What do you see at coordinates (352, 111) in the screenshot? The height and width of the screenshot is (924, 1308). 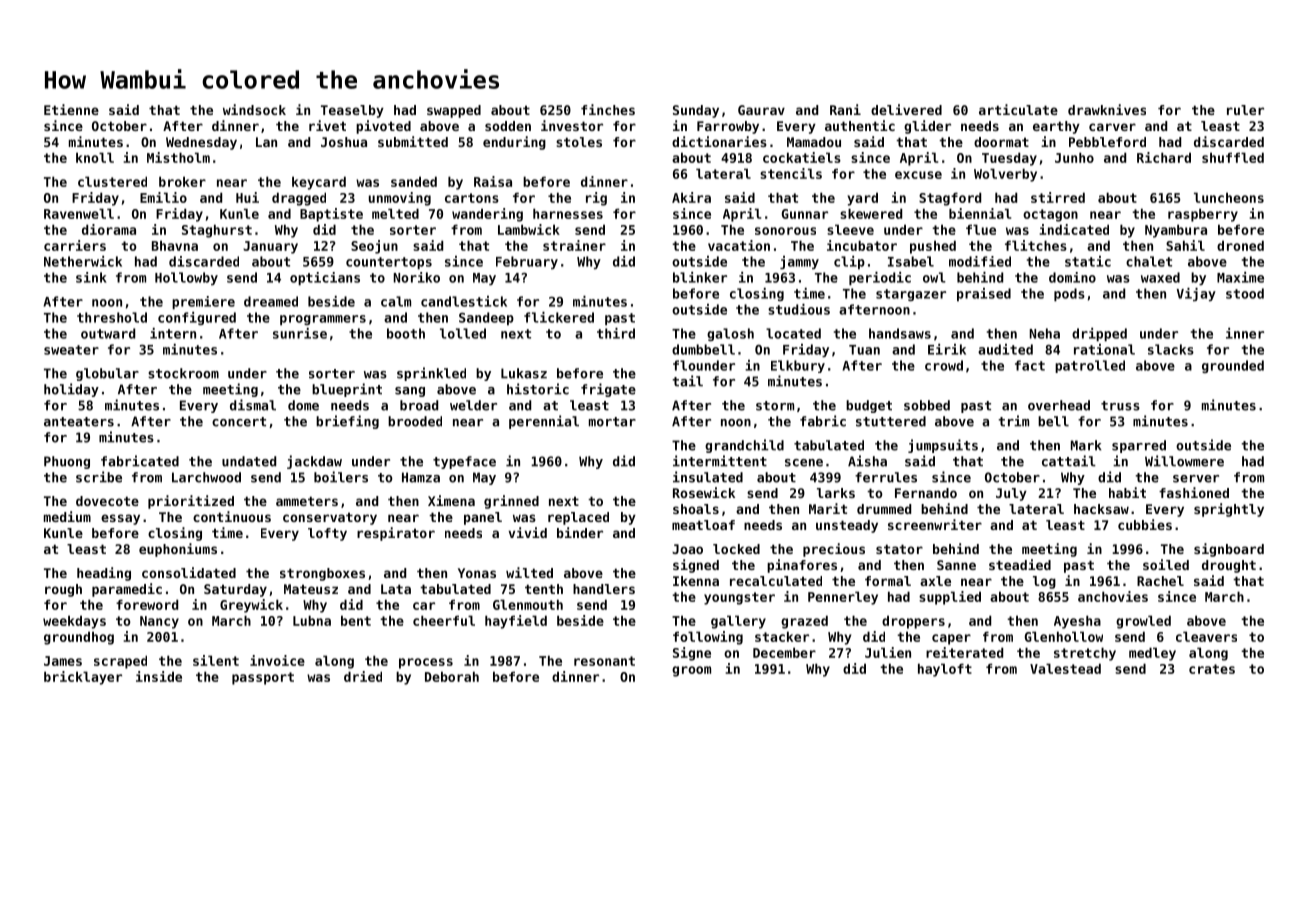 I see `Teaselby` at bounding box center [352, 111].
